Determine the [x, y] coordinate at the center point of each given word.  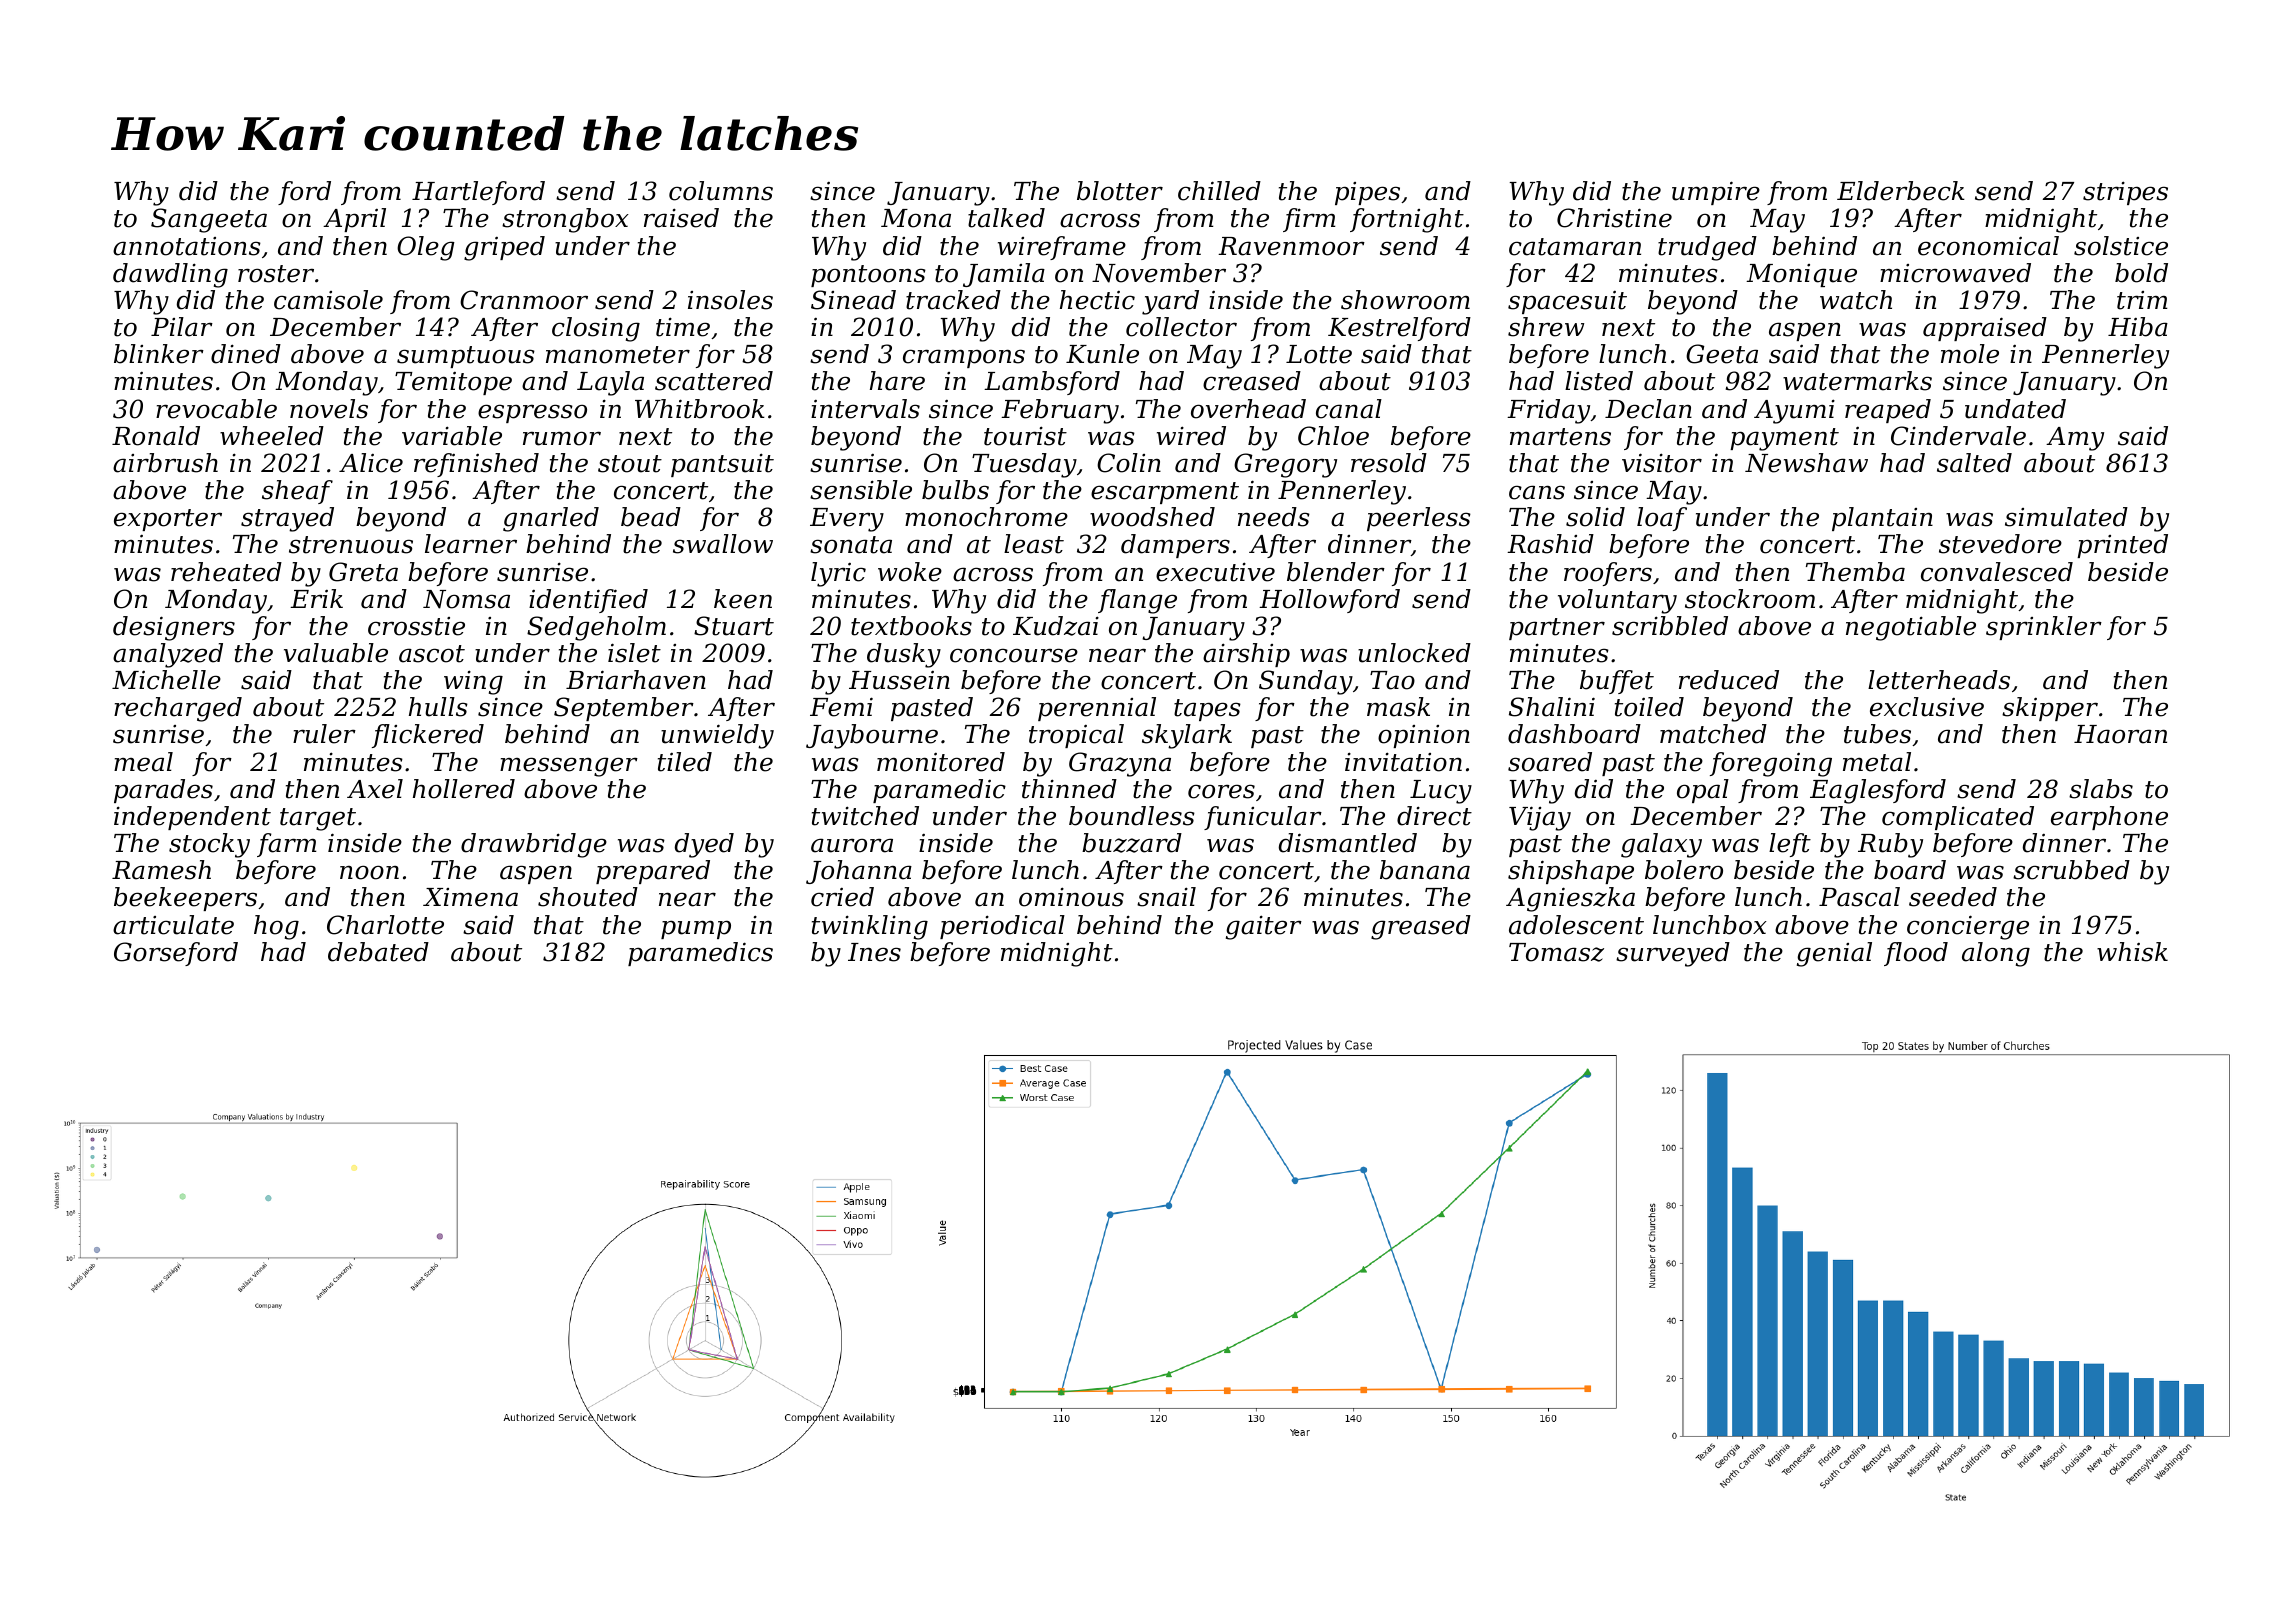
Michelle [166, 680]
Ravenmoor [1291, 246]
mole [1970, 354]
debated [378, 952]
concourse [1014, 655]
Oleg [426, 248]
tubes [1877, 734]
